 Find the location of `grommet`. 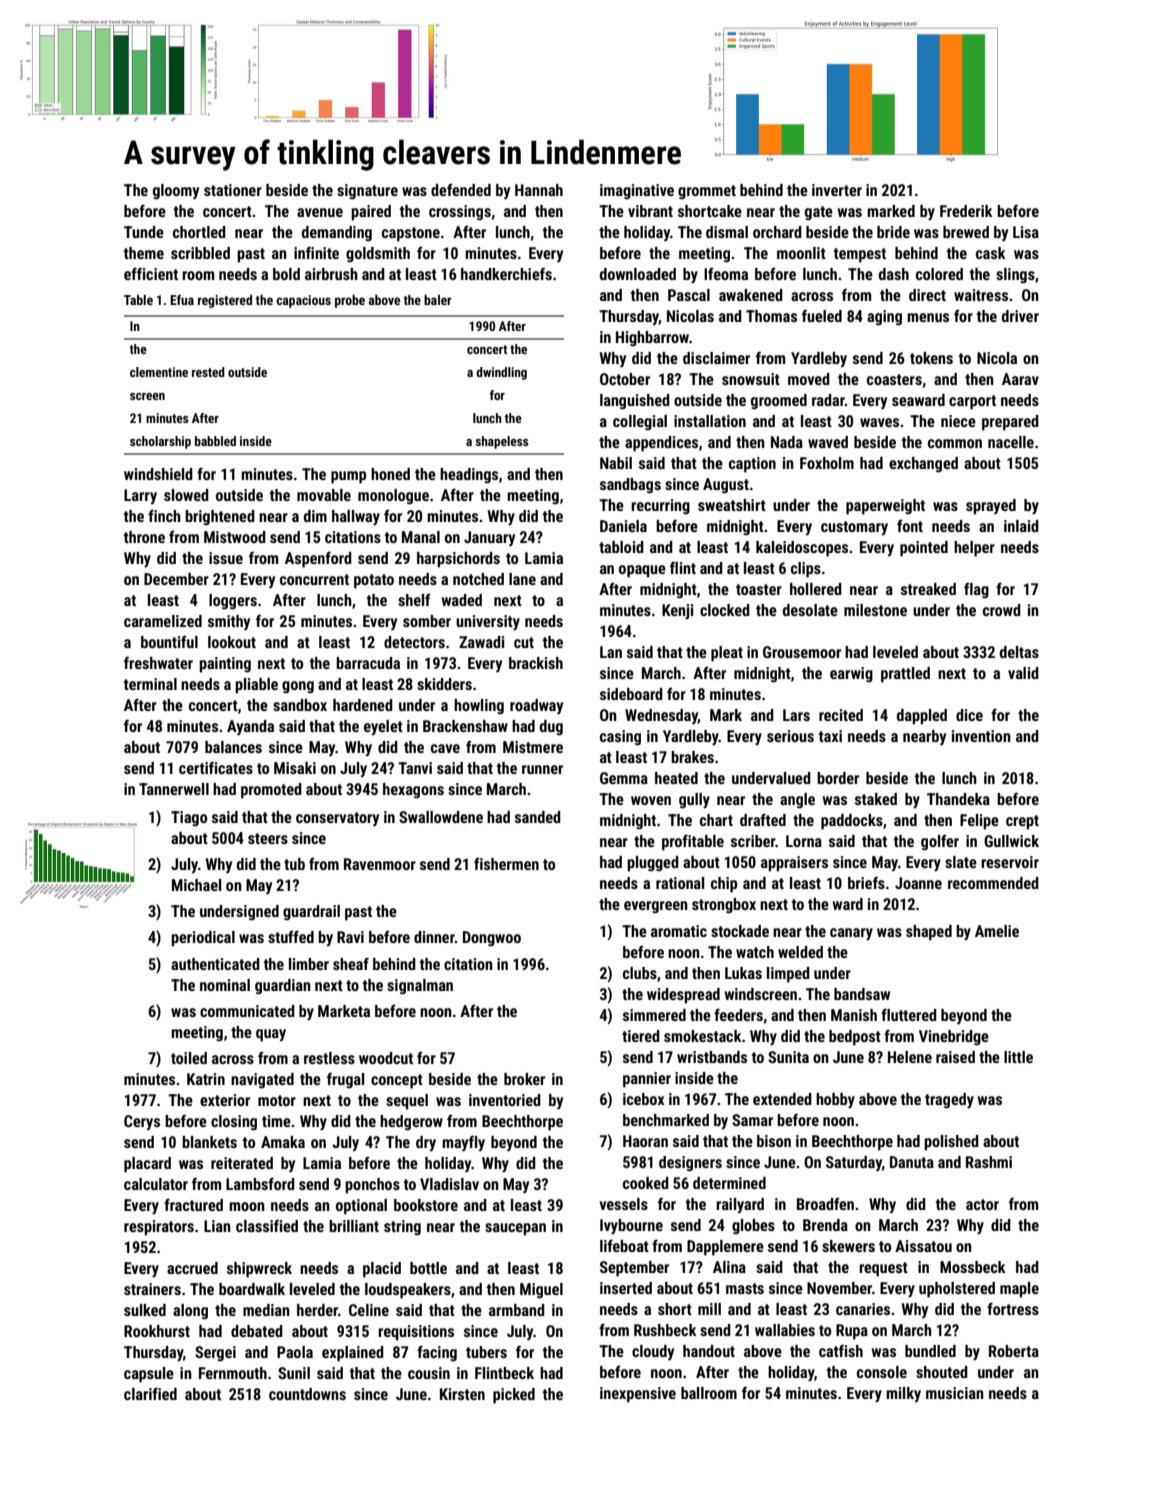

grommet is located at coordinates (707, 192).
